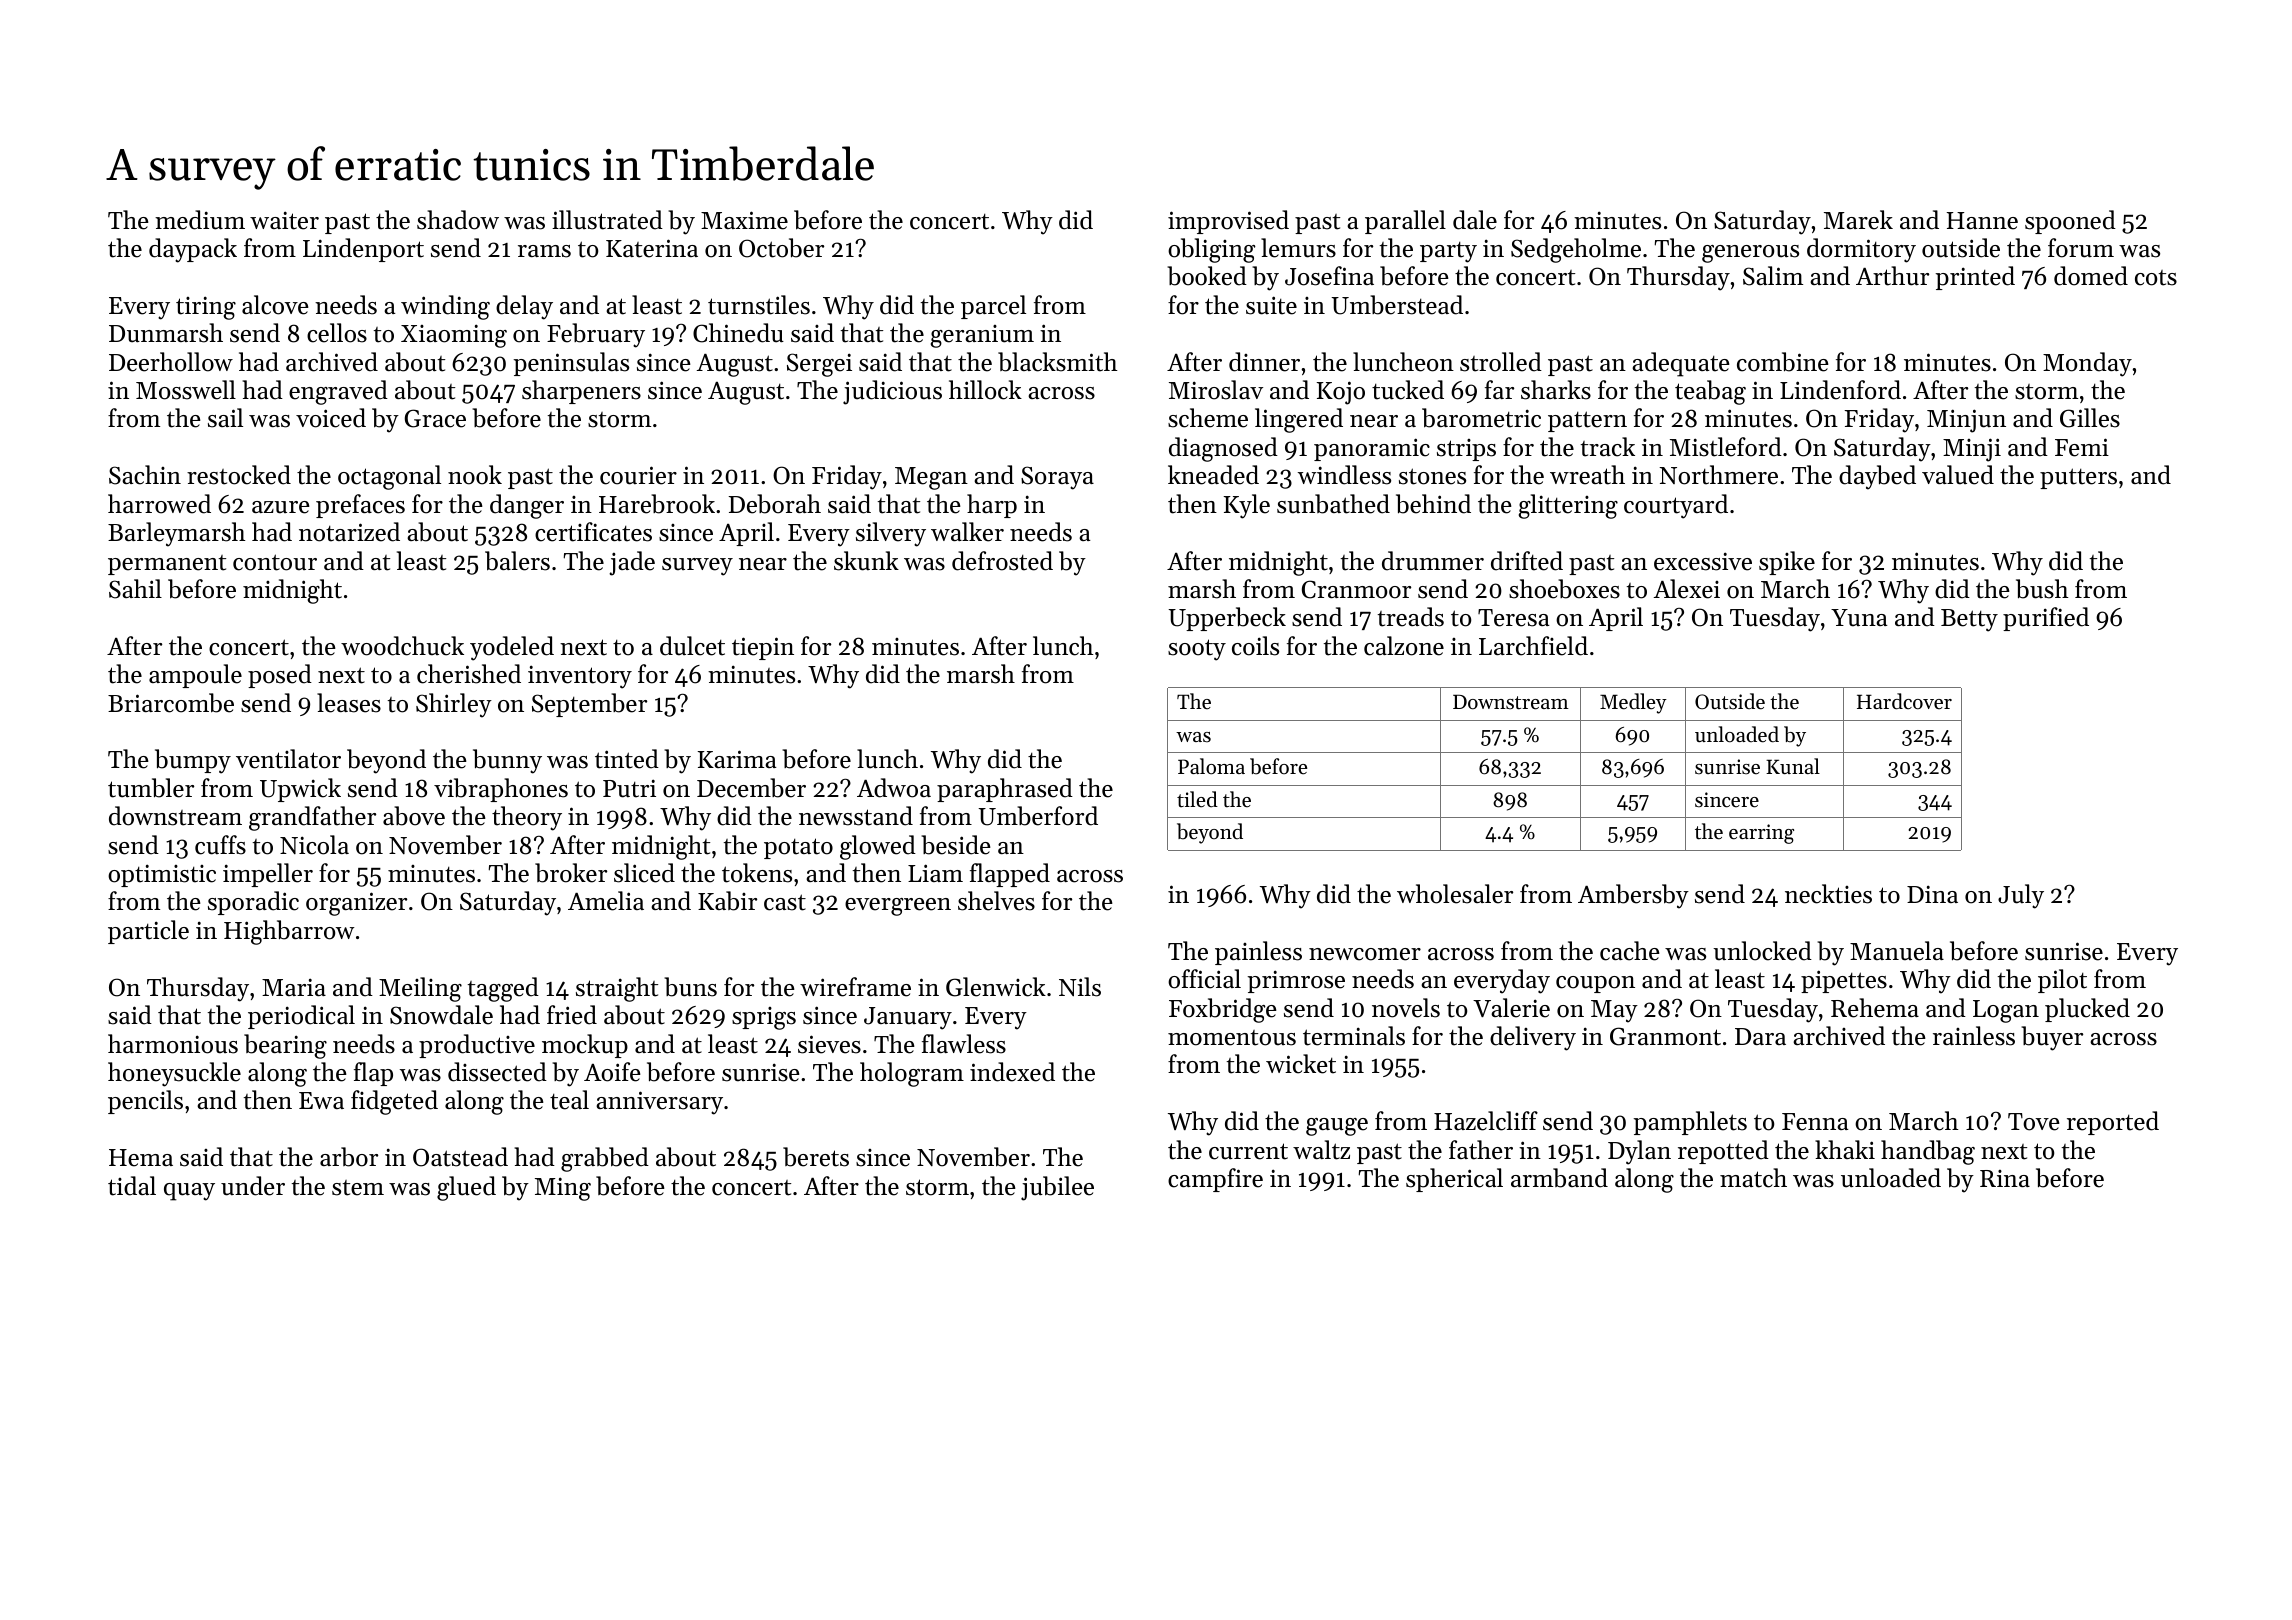  I want to click on primrose, so click(1296, 981).
